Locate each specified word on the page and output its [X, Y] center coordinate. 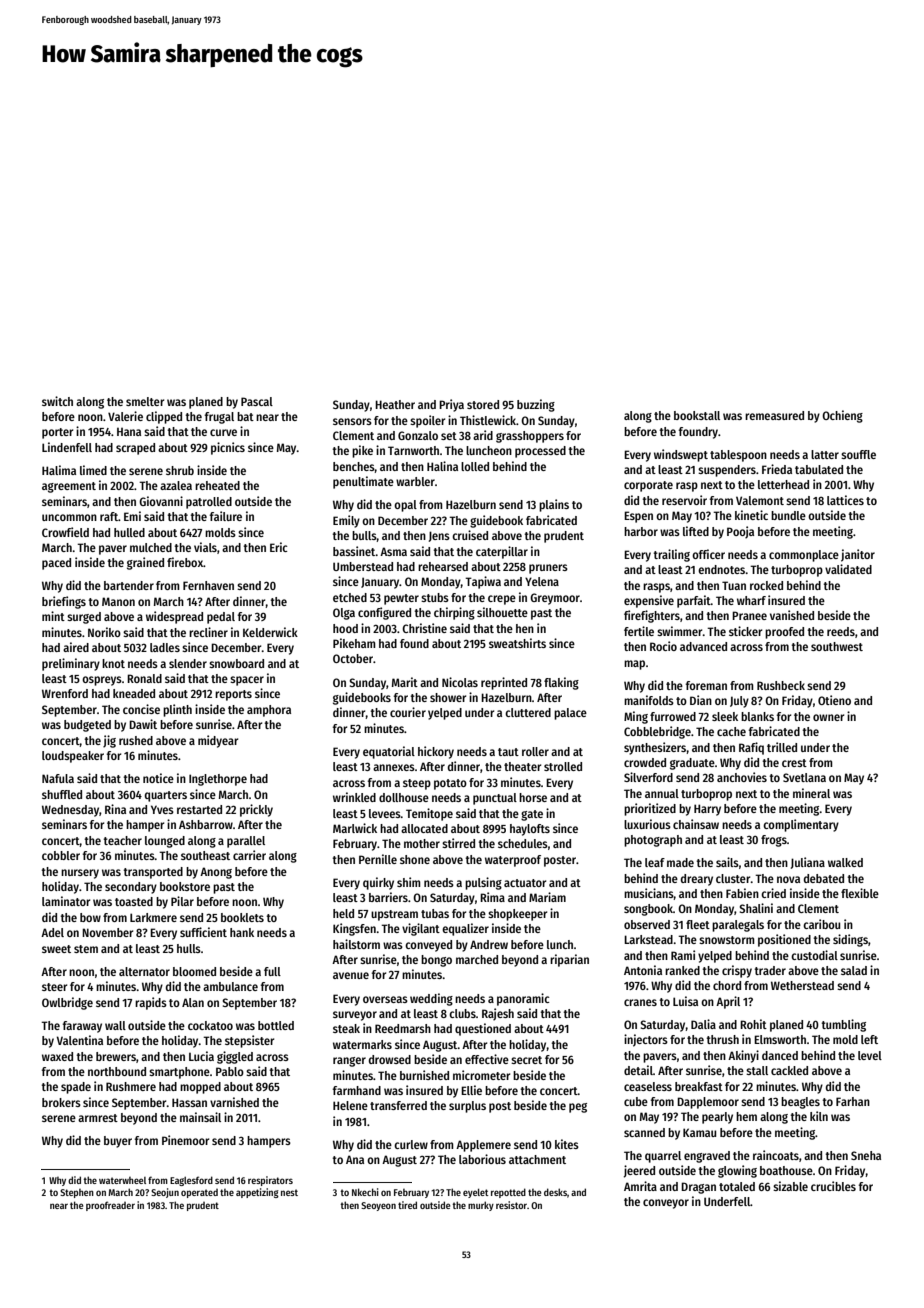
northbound [117, 1071]
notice [158, 778]
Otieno [834, 700]
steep [417, 784]
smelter [145, 401]
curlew [411, 1144]
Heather [395, 404]
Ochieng [842, 416]
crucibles [833, 1186]
